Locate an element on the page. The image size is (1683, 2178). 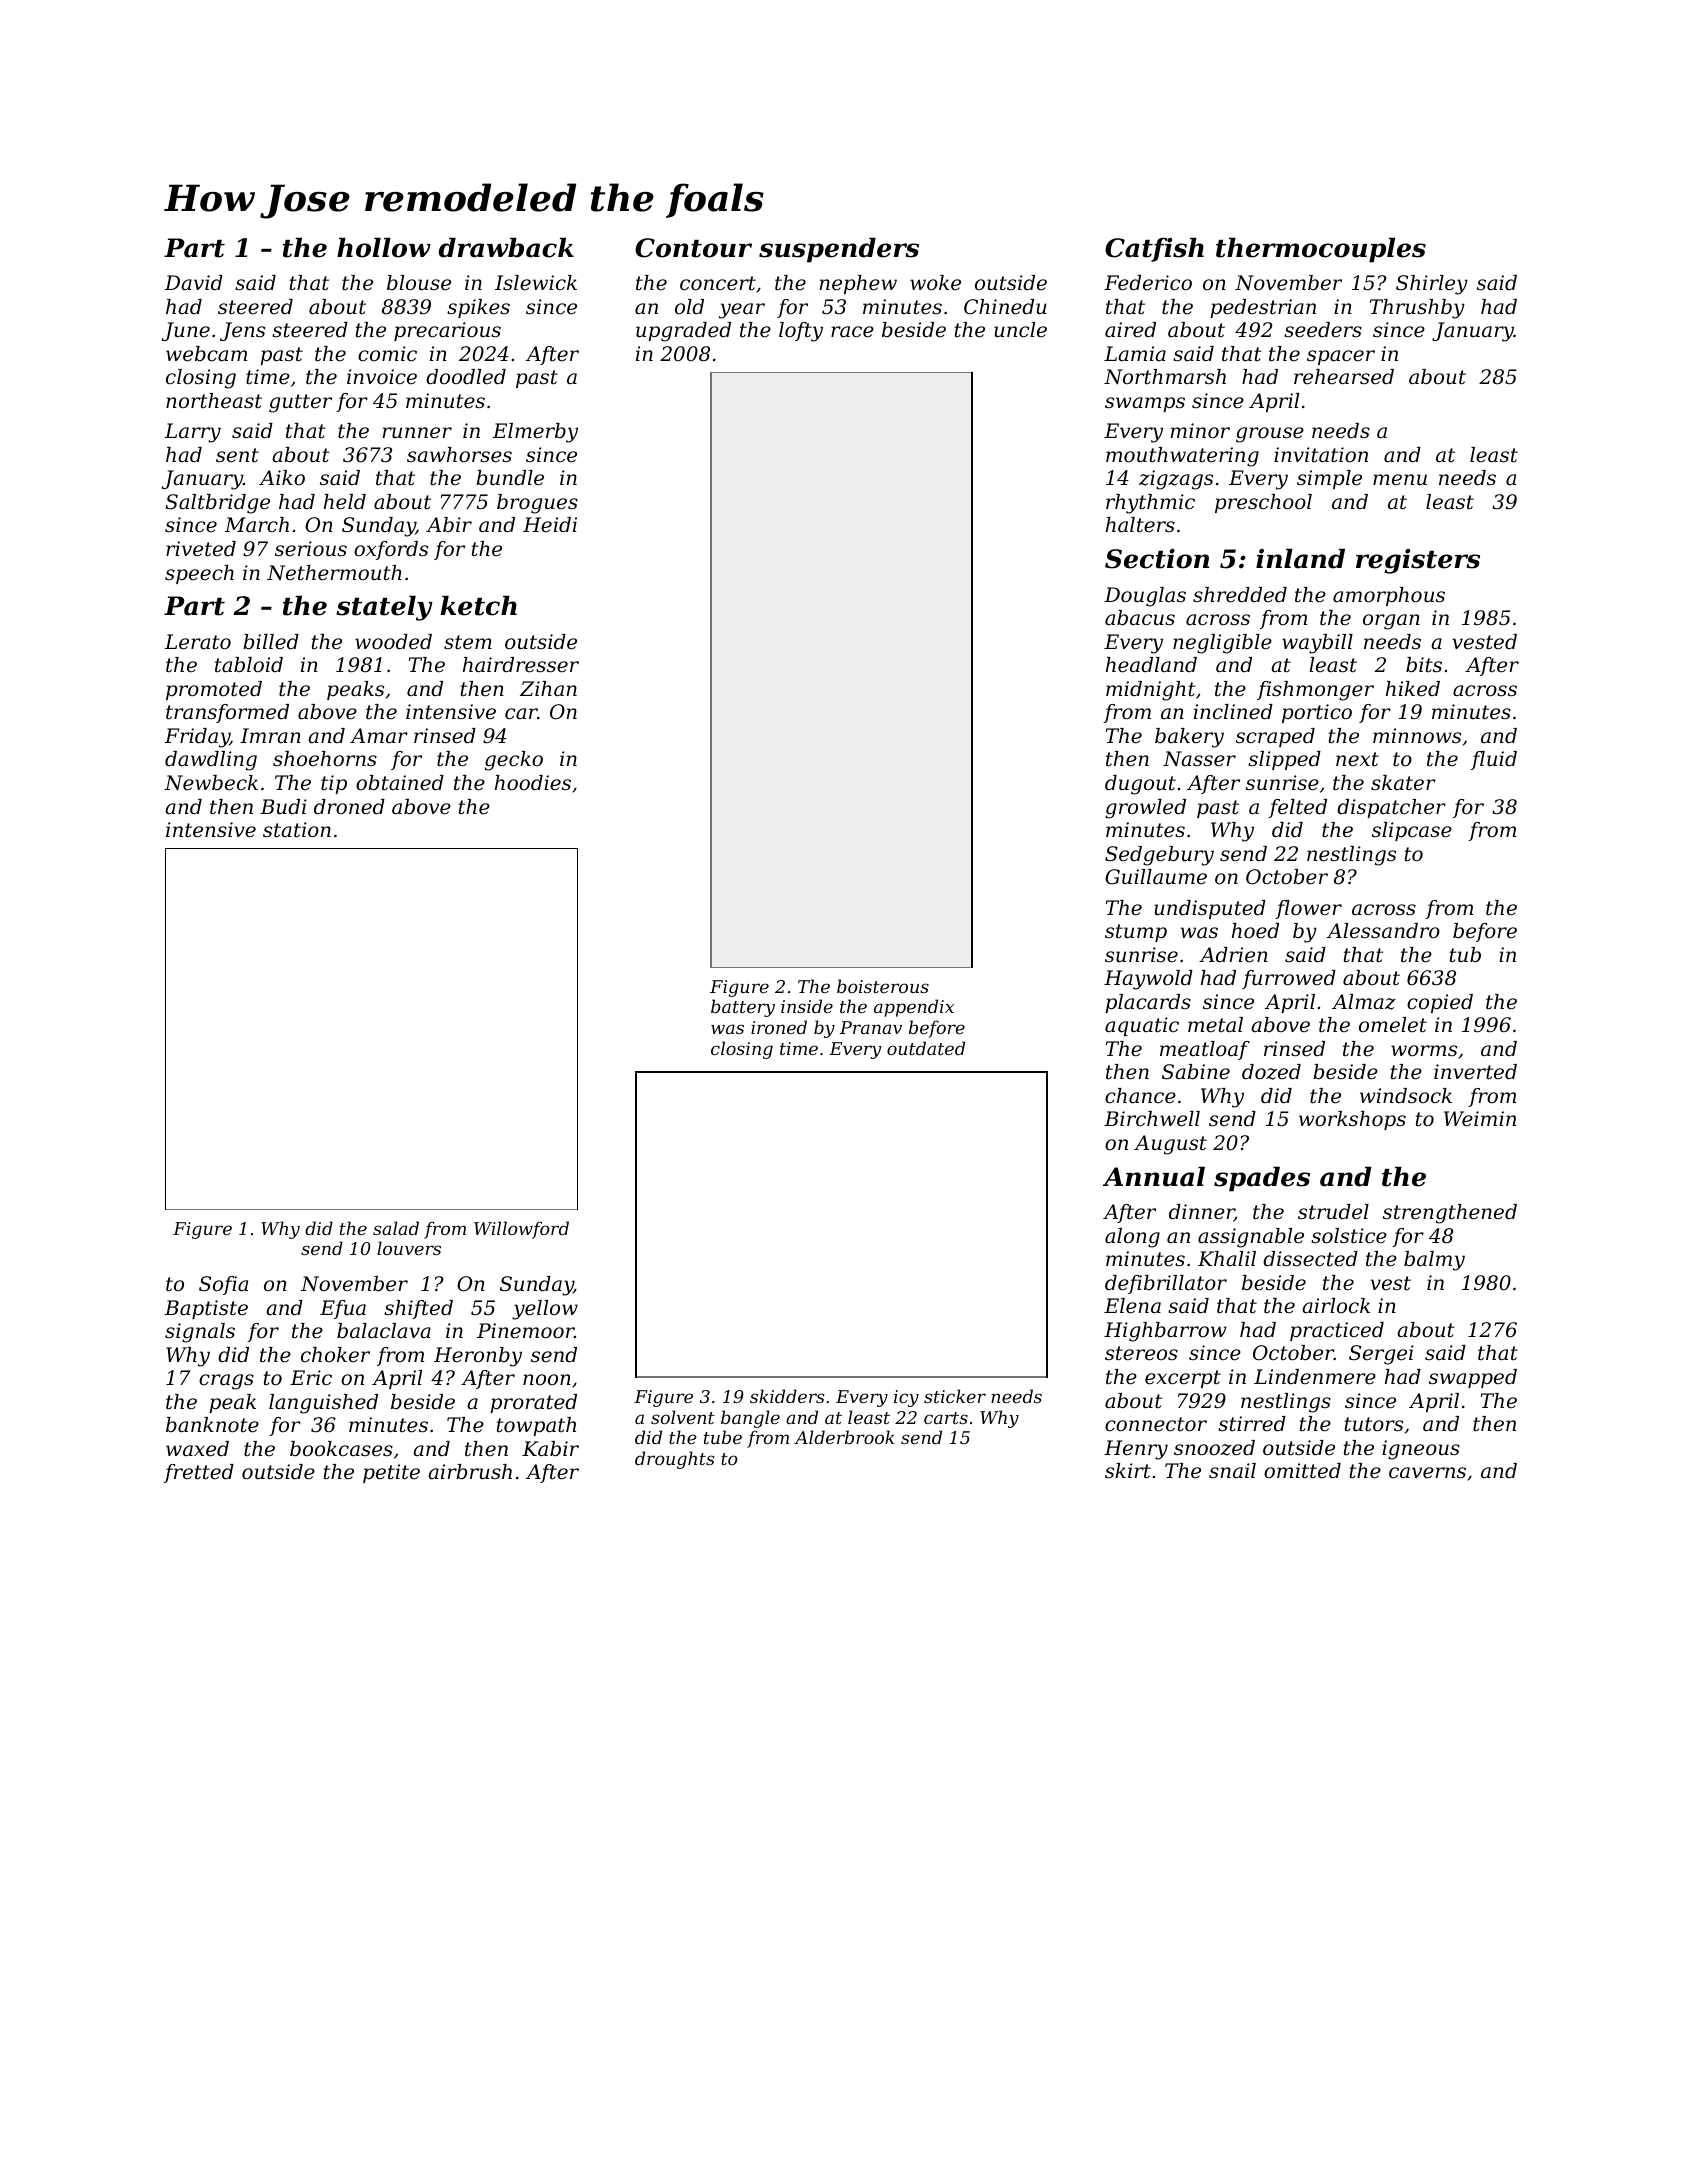
bookcases is located at coordinates (341, 1449).
